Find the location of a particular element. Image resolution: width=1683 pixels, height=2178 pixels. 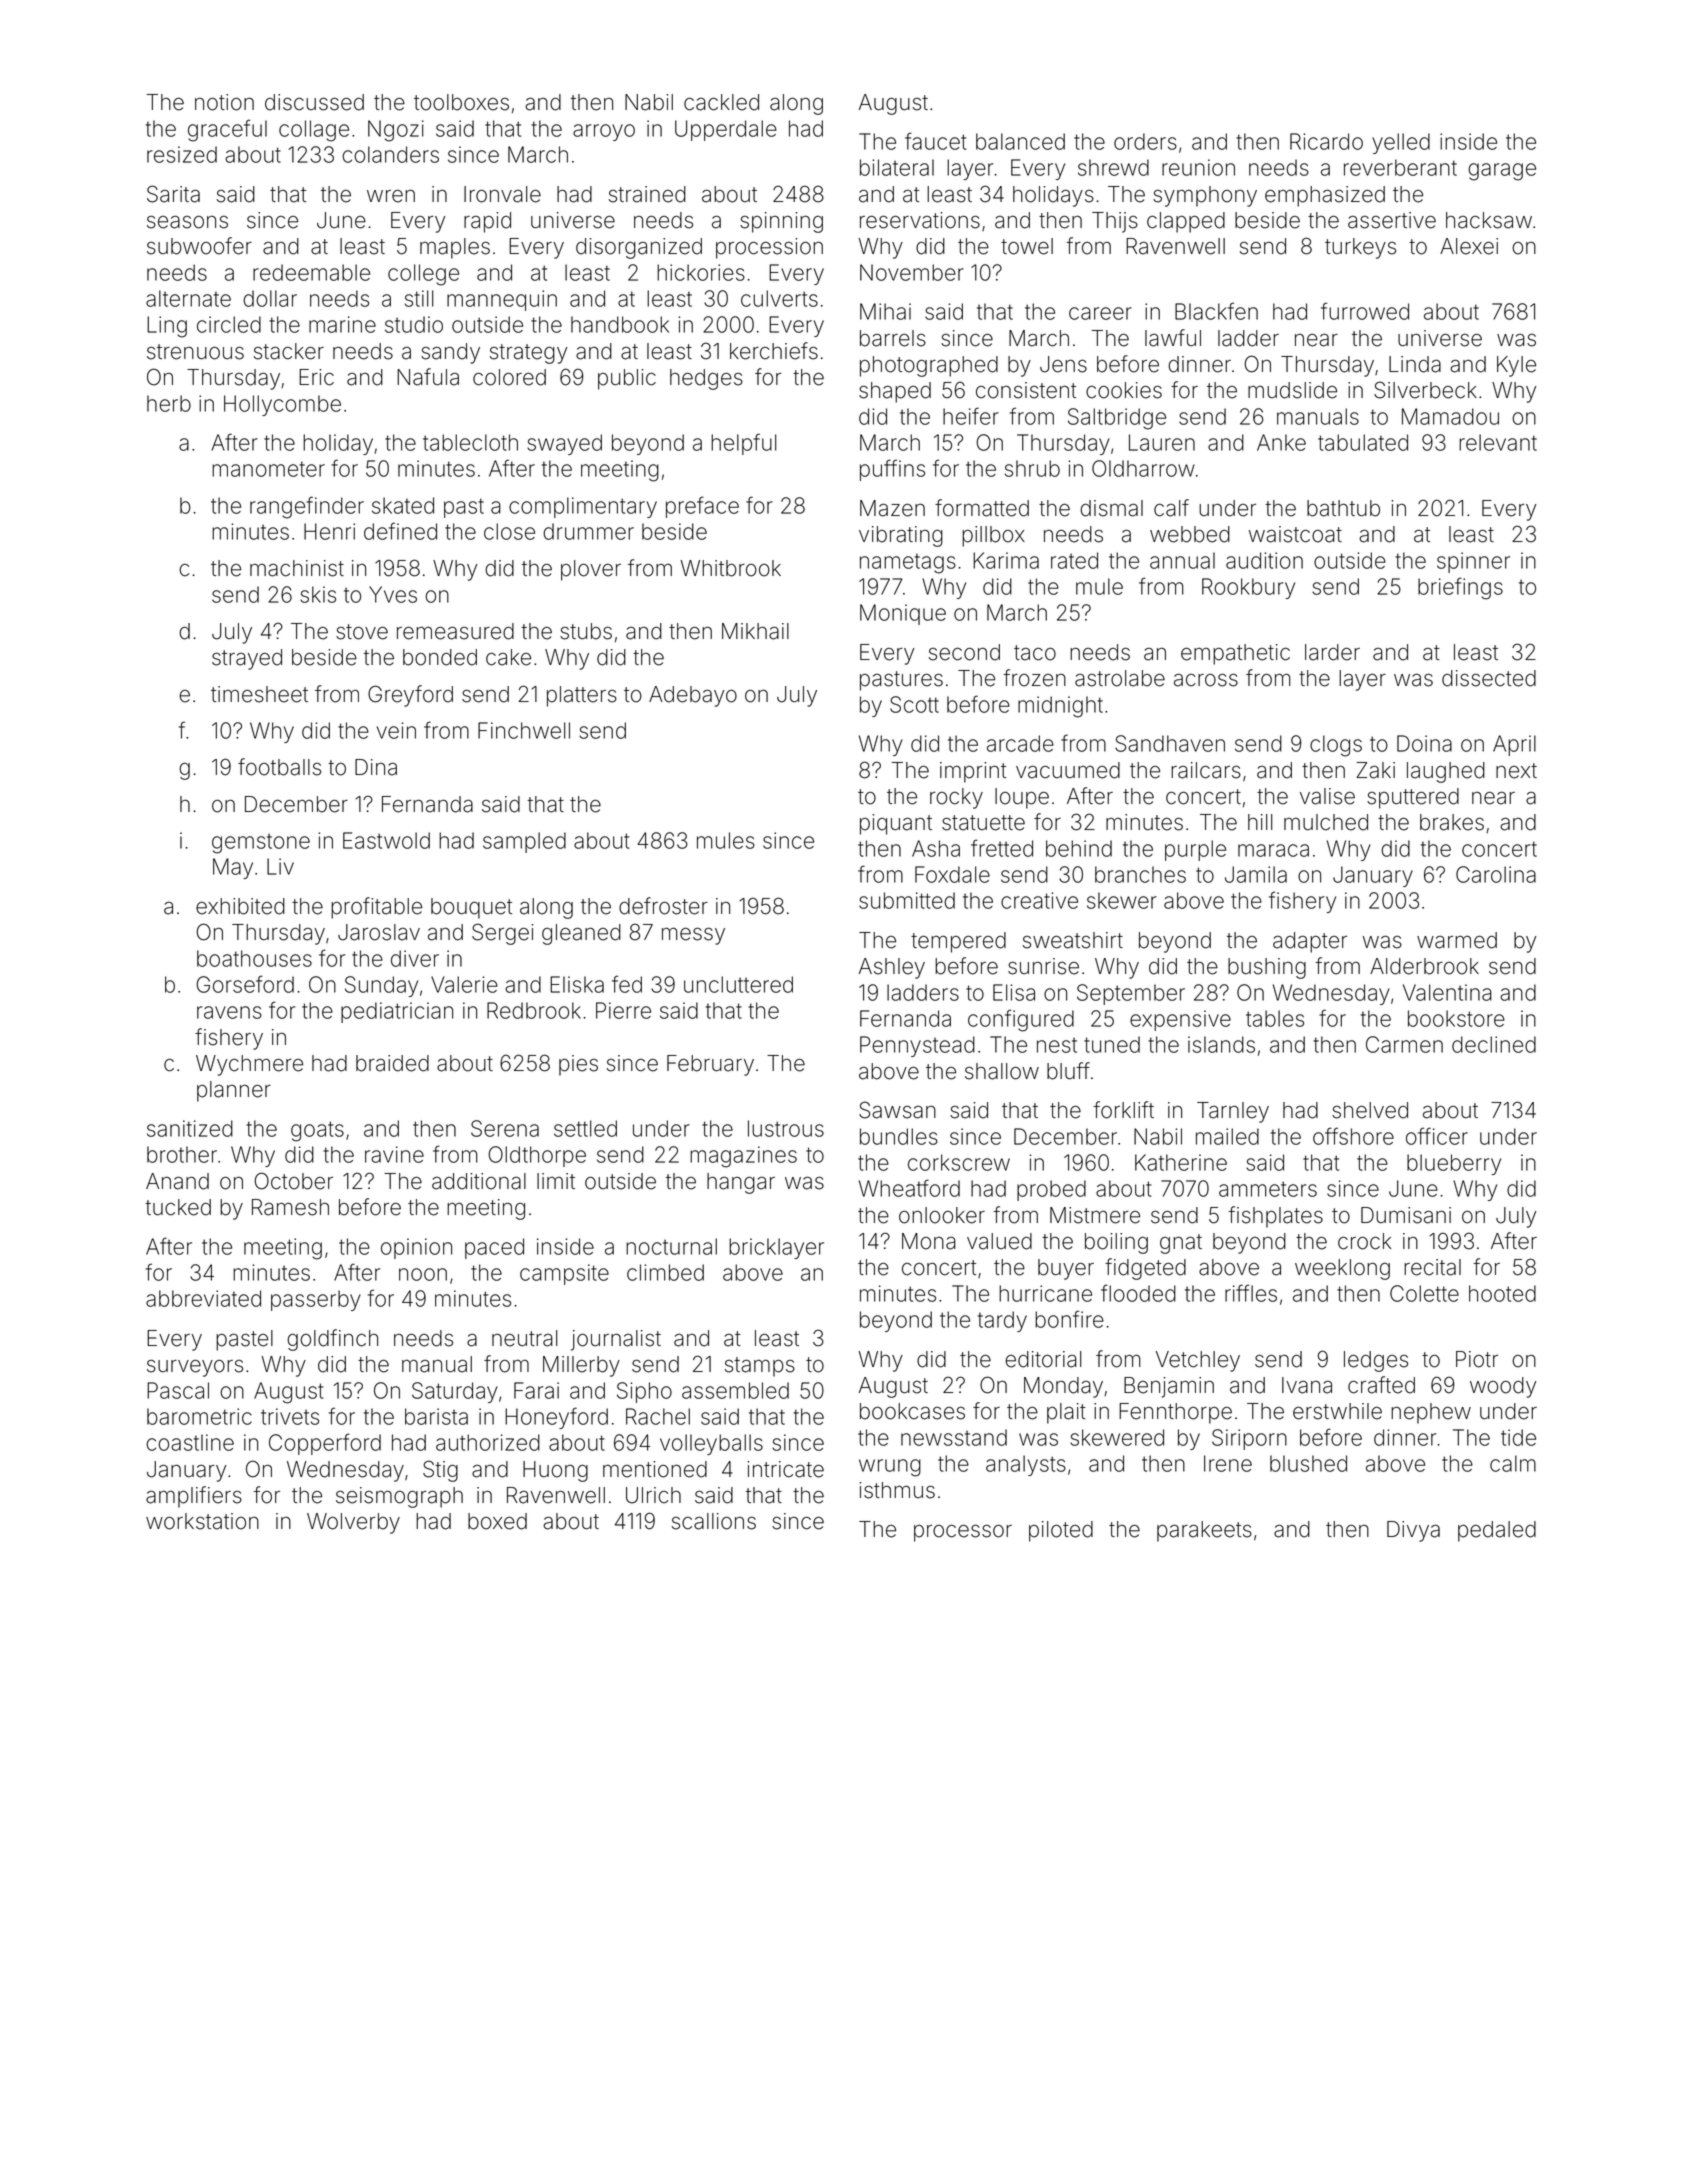

workstation is located at coordinates (202, 1521).
